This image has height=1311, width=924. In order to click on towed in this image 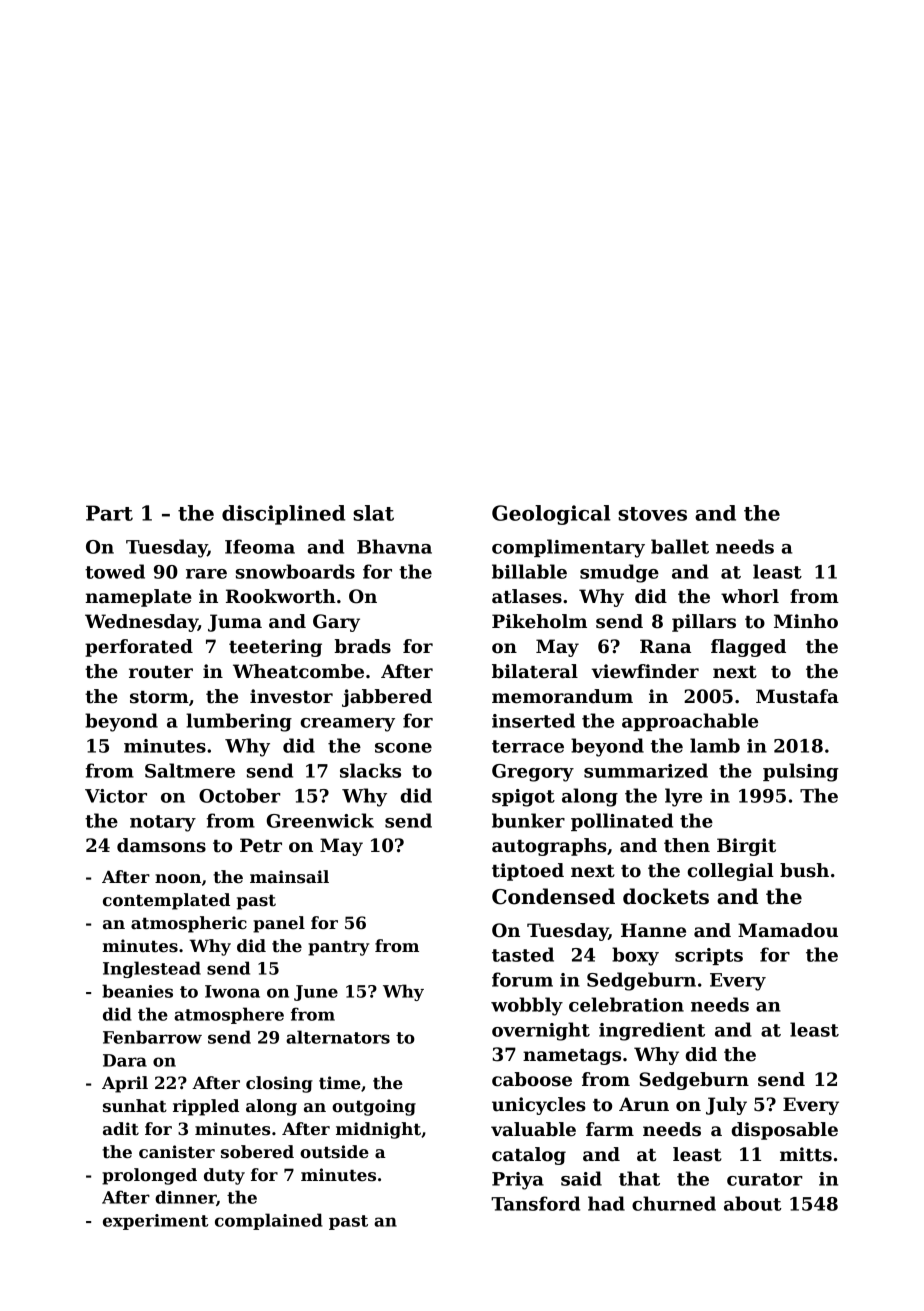, I will do `click(115, 571)`.
